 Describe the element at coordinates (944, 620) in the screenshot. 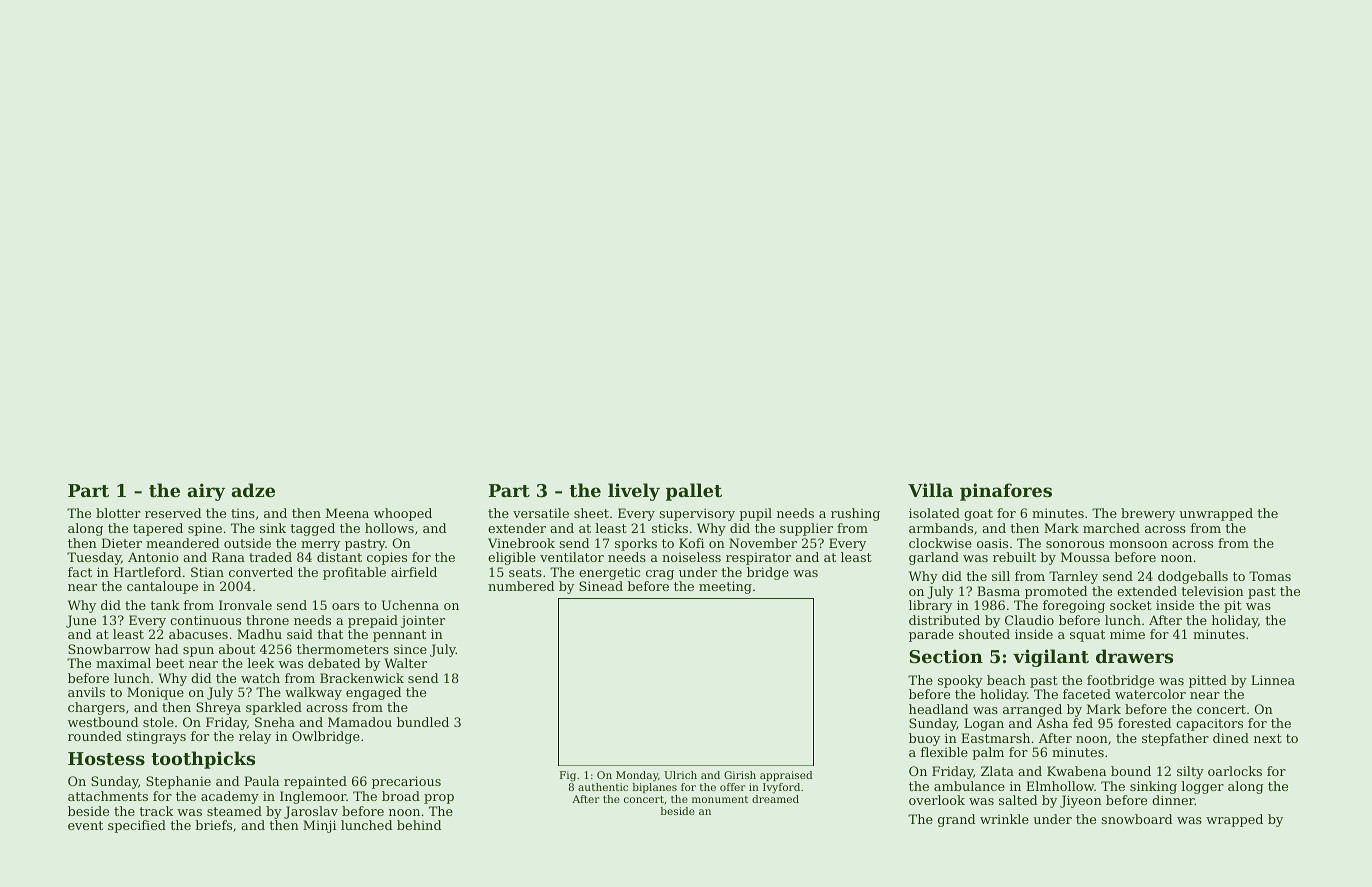

I see `distributed` at that location.
